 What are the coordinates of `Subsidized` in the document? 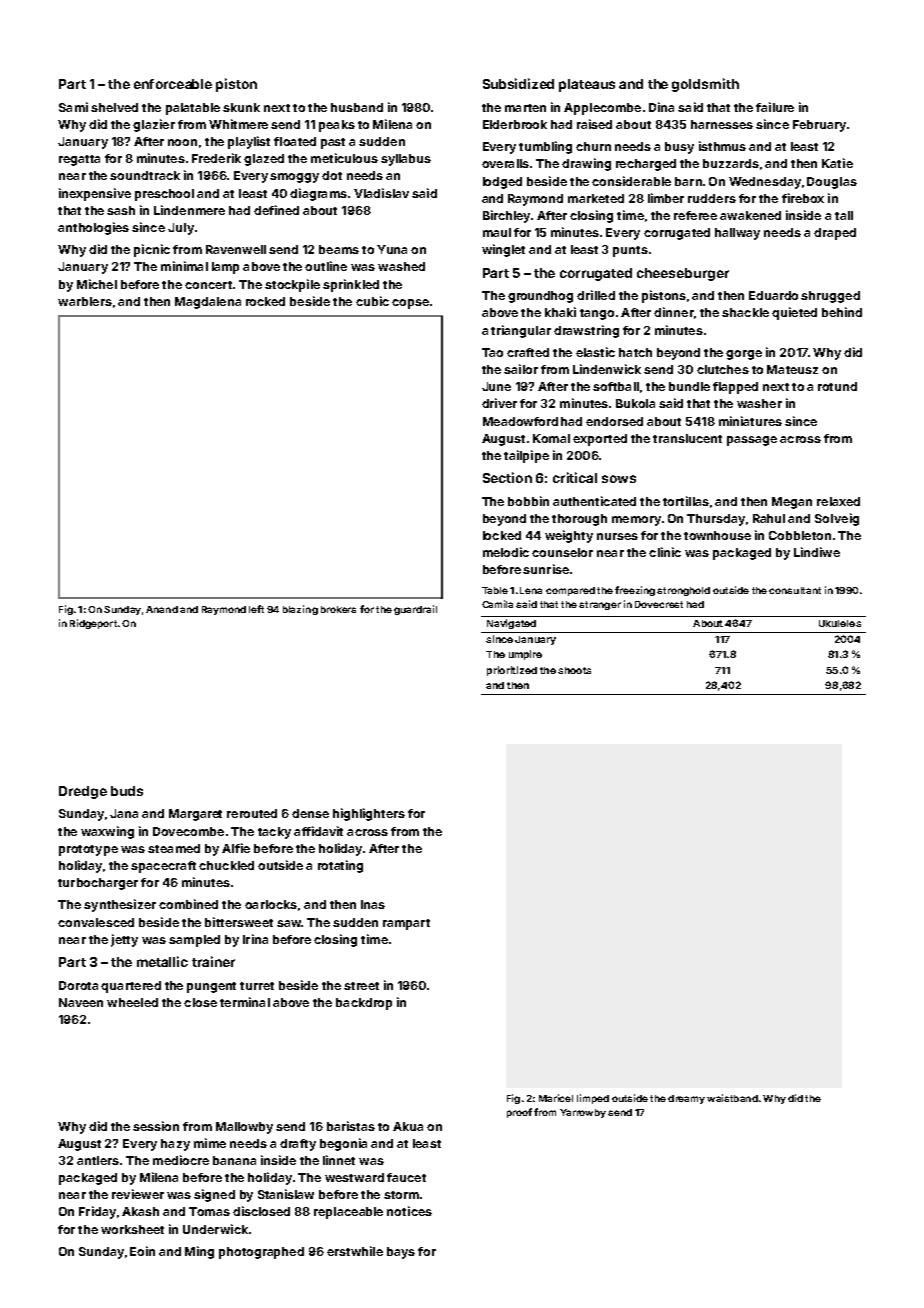 It's located at (518, 83).
